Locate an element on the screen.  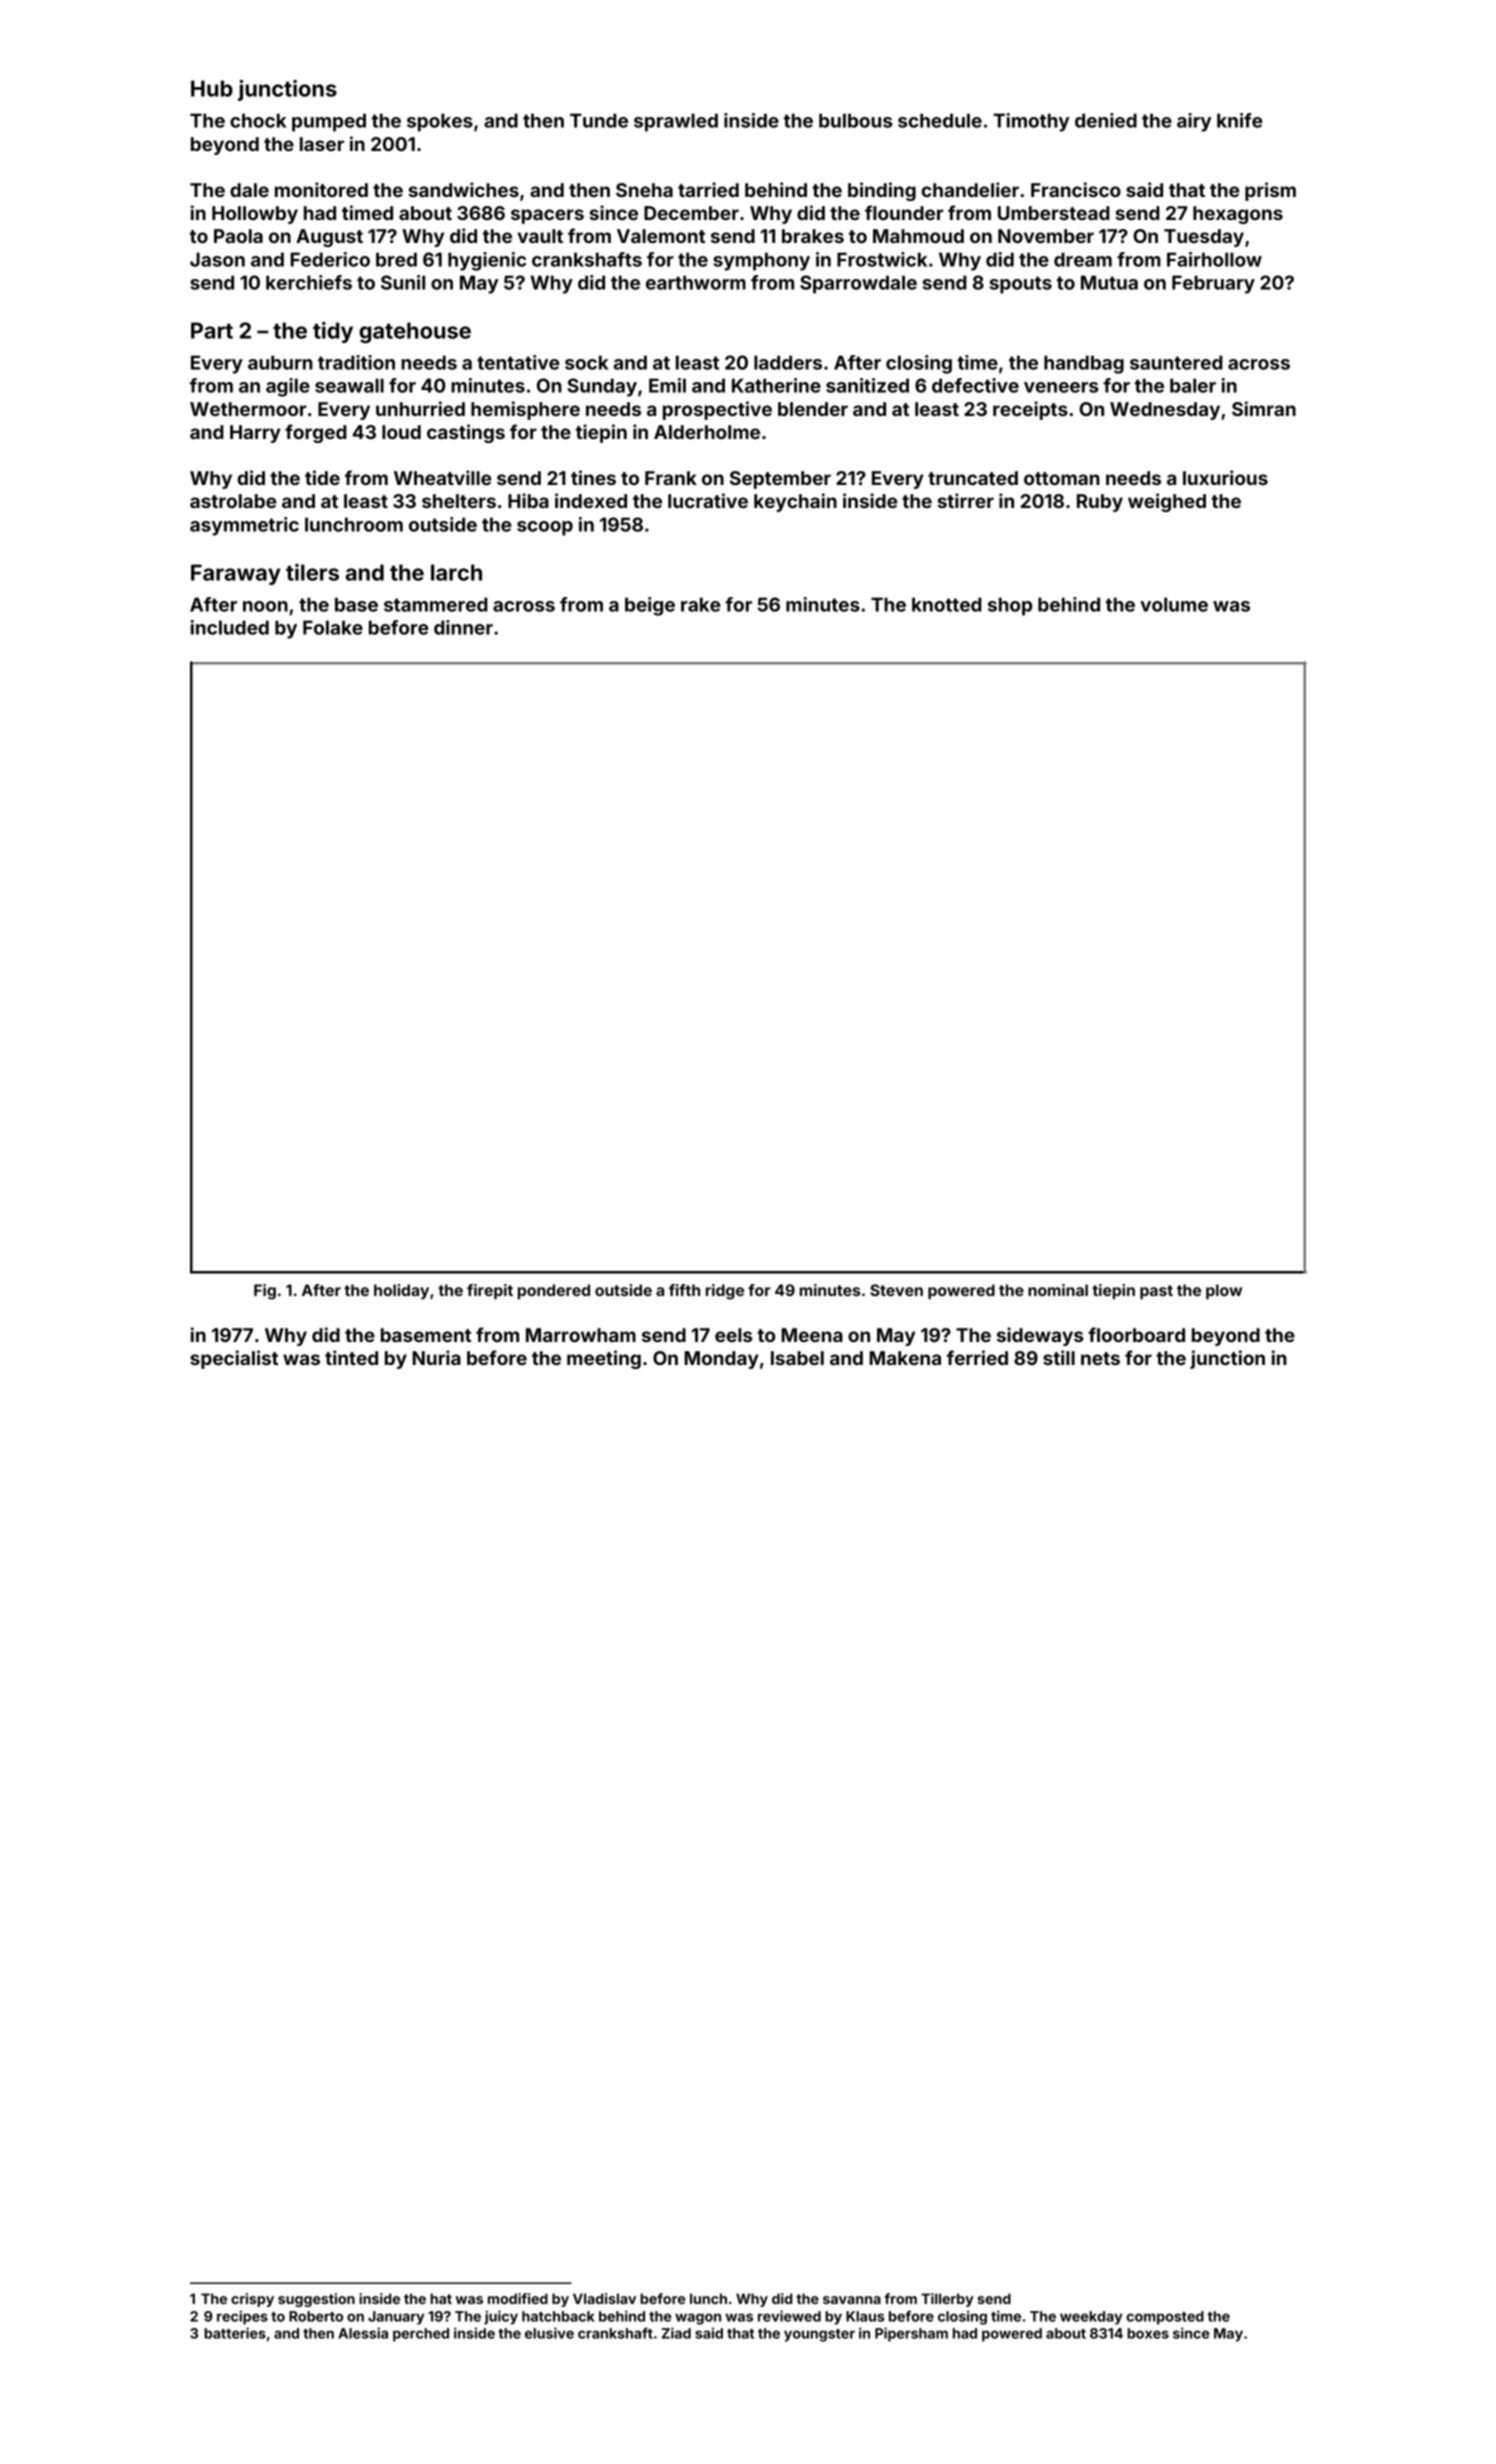
shop is located at coordinates (1010, 606).
